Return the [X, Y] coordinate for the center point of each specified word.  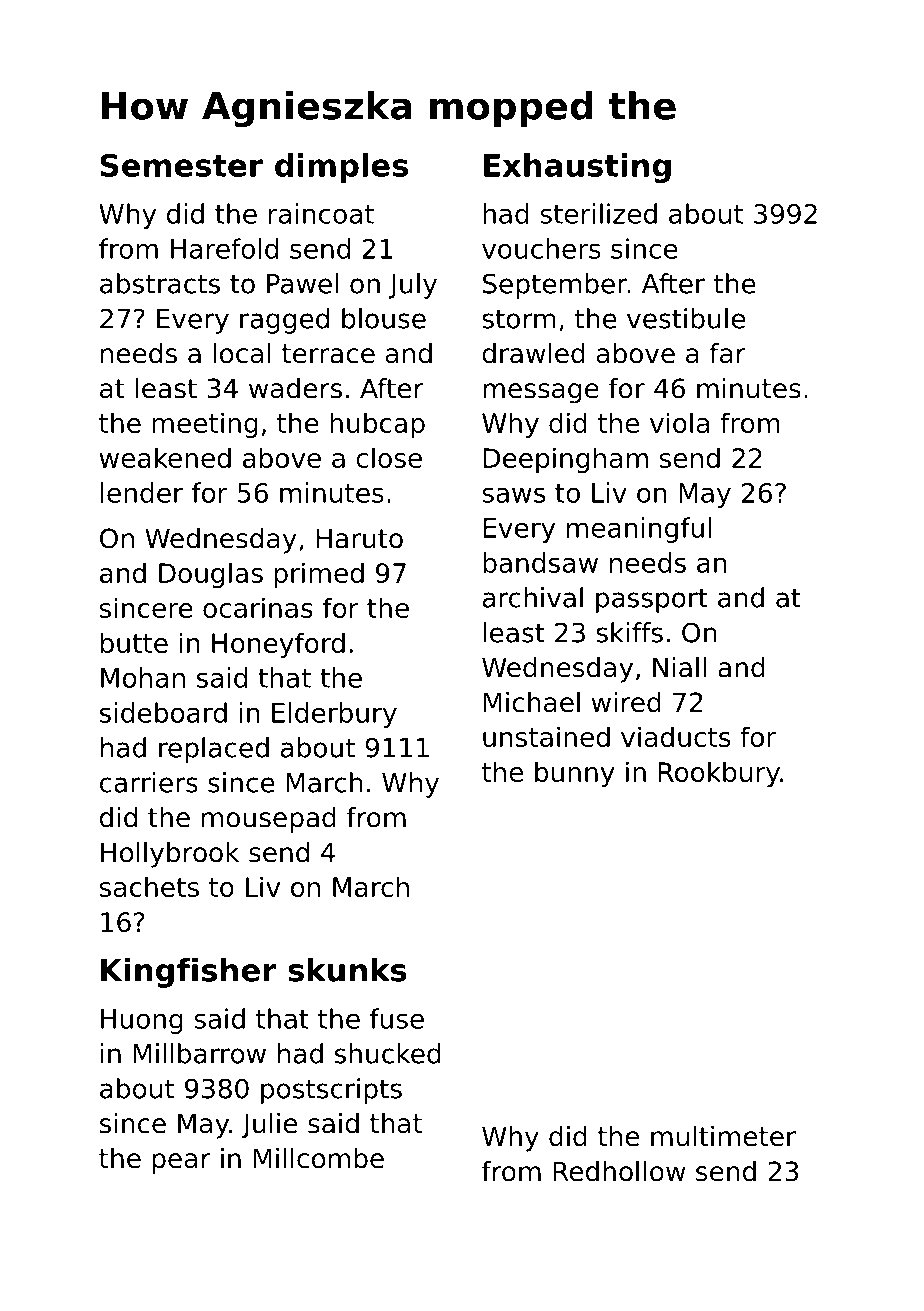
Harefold [224, 248]
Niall [679, 667]
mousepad [269, 820]
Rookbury [719, 774]
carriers [149, 782]
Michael [532, 702]
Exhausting [577, 168]
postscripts [331, 1091]
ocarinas [258, 607]
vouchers [541, 248]
